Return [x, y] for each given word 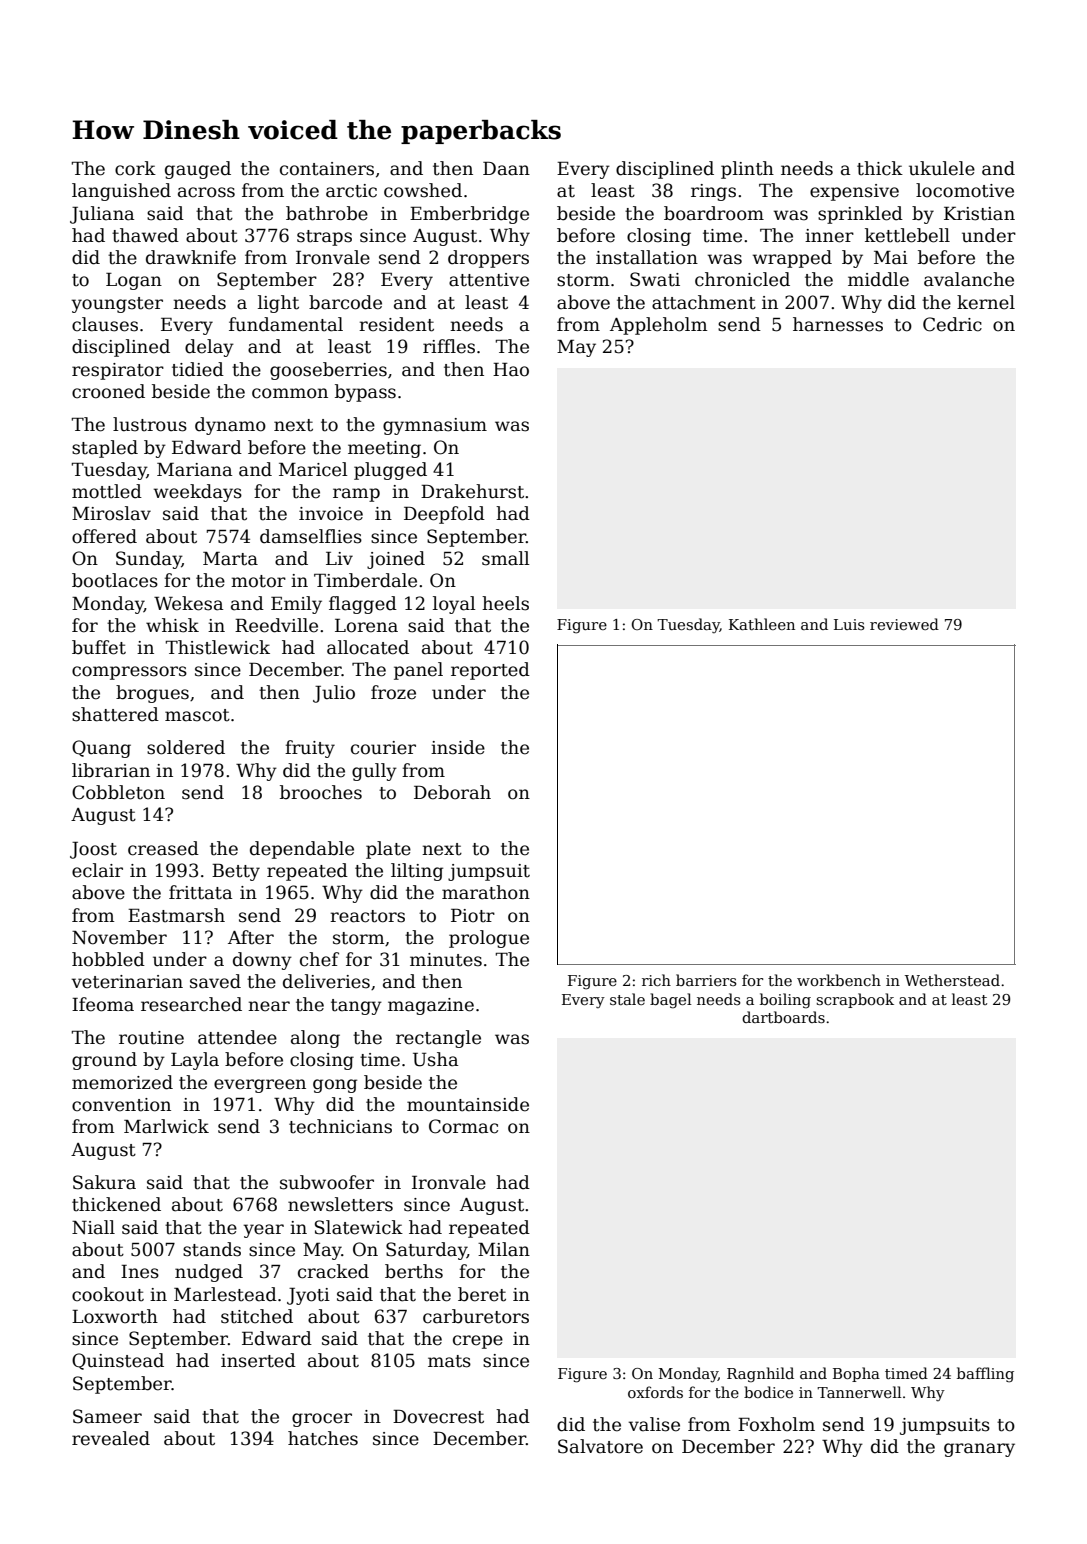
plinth [747, 170]
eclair [97, 870]
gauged [198, 170]
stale [627, 999]
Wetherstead [952, 980]
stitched [257, 1316]
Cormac [463, 1126]
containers [327, 169]
